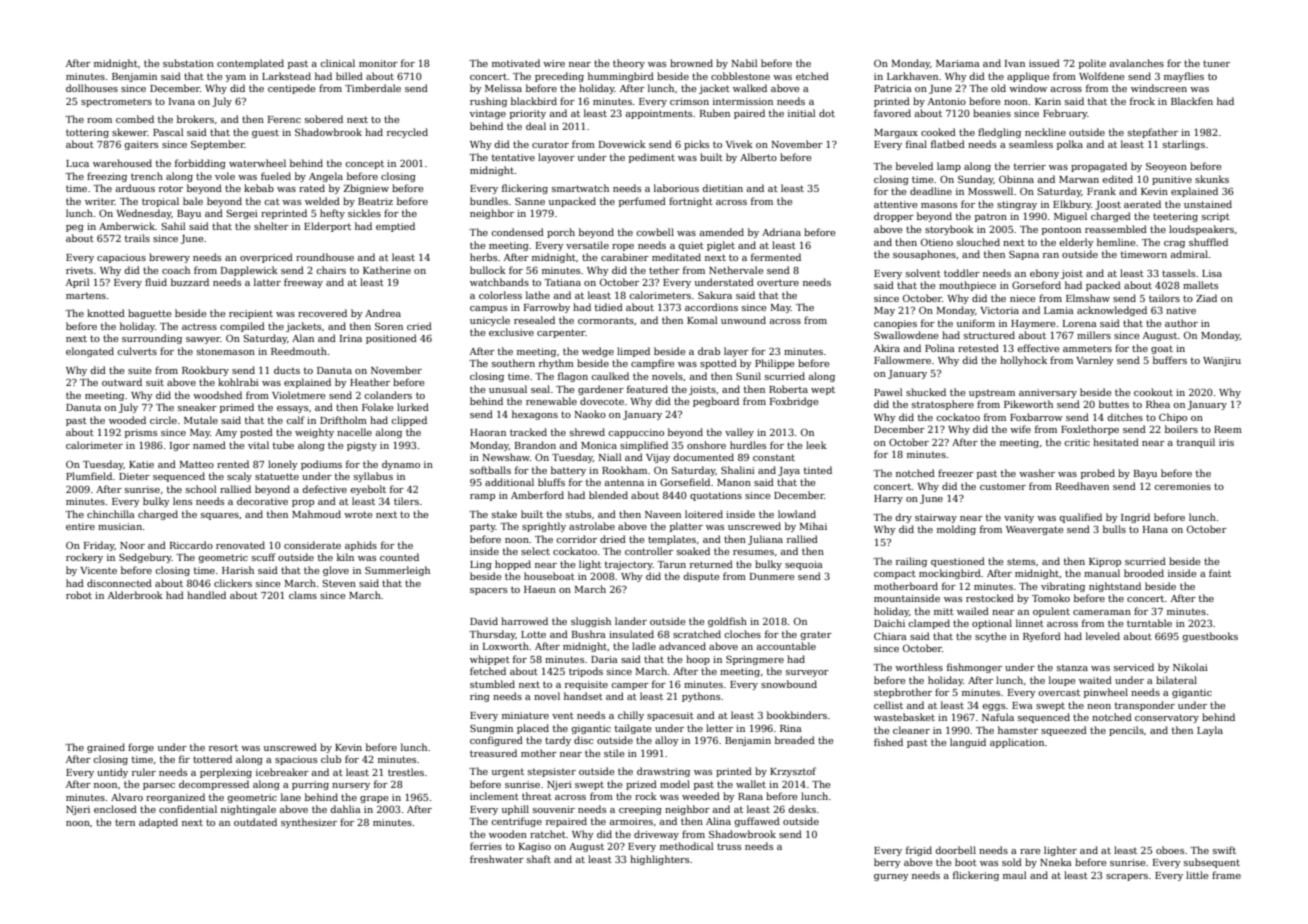  What do you see at coordinates (1182, 486) in the image?
I see `ceremonies` at bounding box center [1182, 486].
